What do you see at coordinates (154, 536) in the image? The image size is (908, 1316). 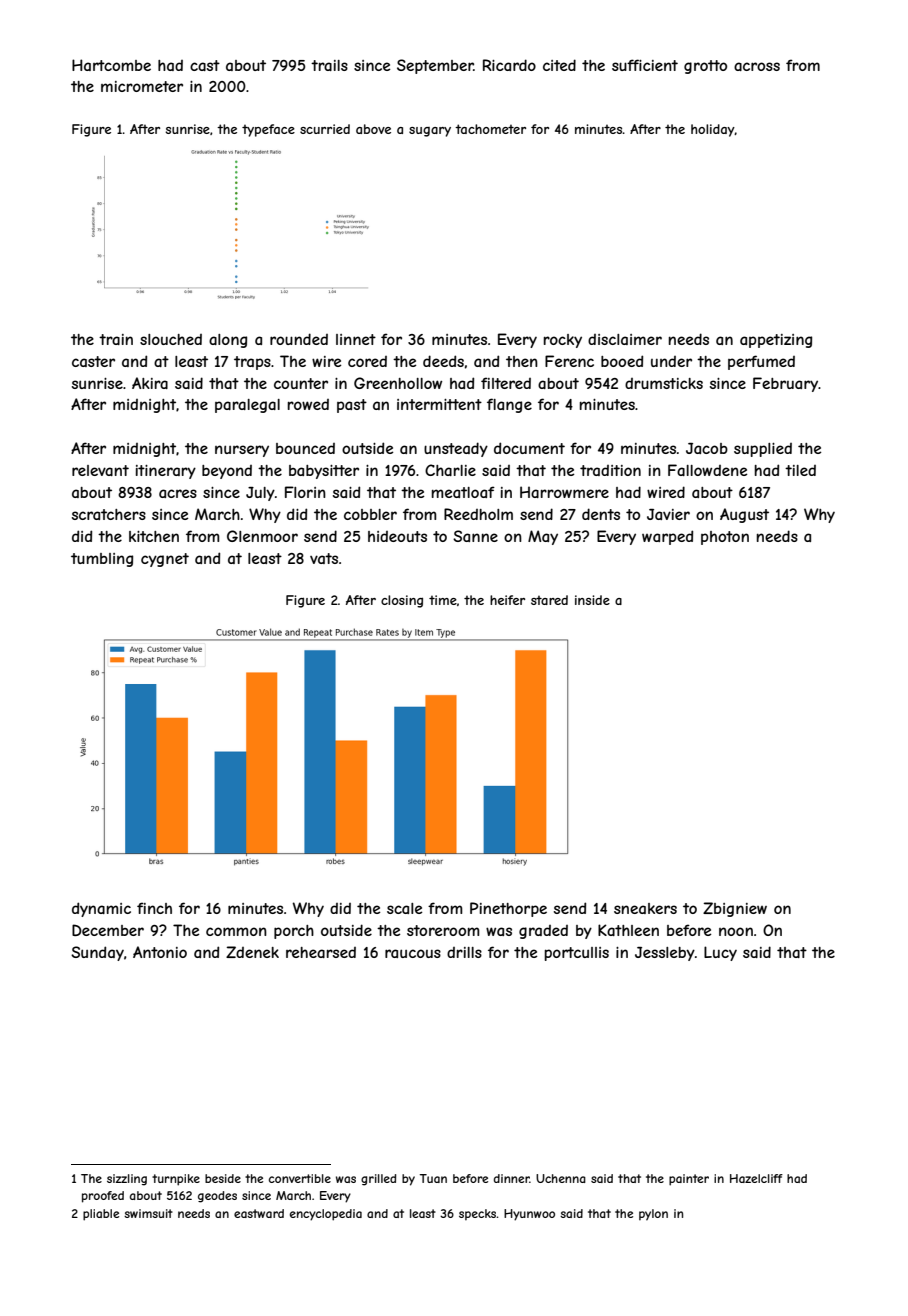 I see `kitchen` at bounding box center [154, 536].
